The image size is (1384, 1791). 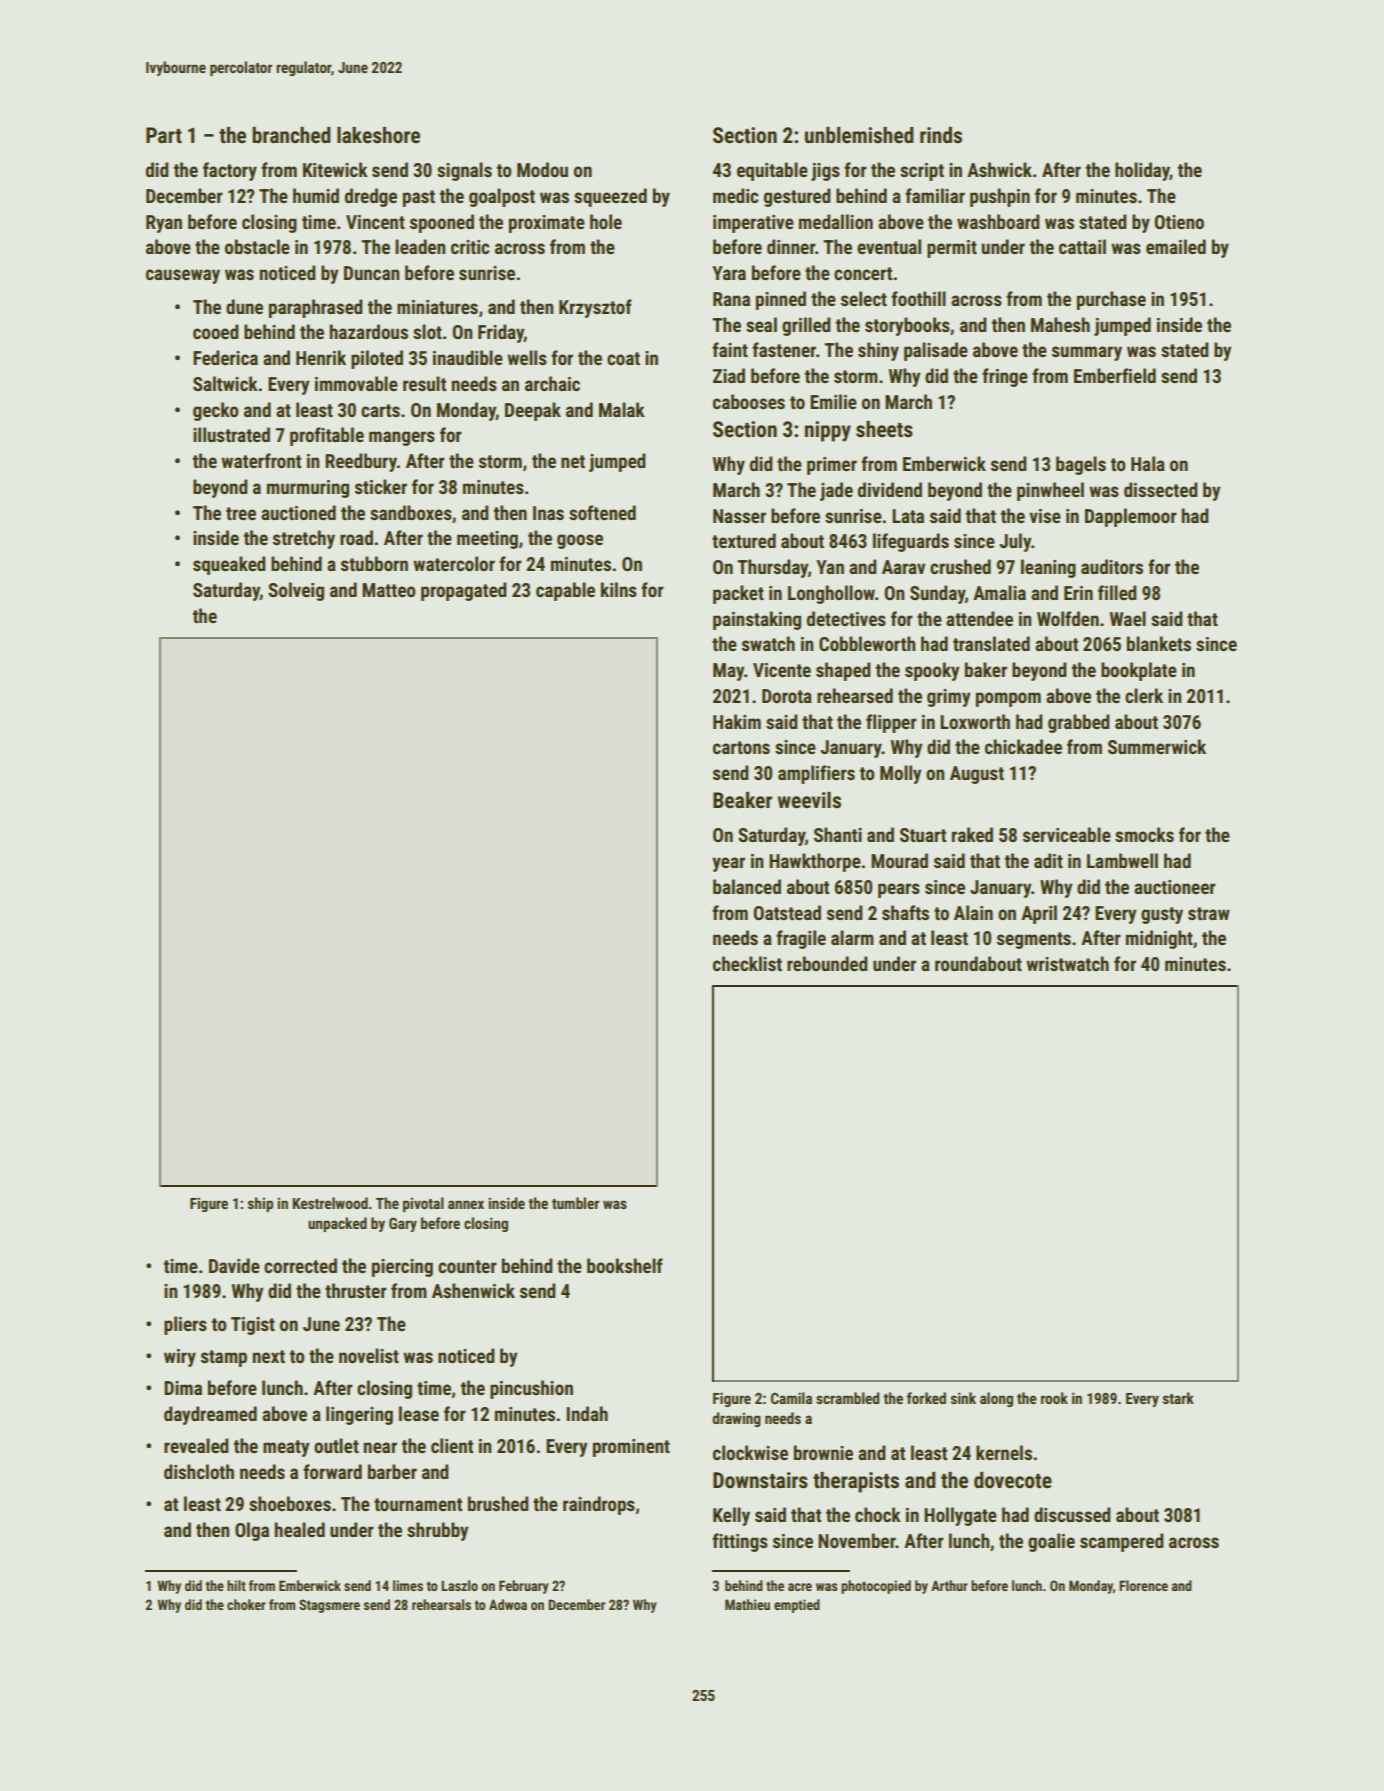 What do you see at coordinates (991, 643) in the screenshot?
I see `translated` at bounding box center [991, 643].
